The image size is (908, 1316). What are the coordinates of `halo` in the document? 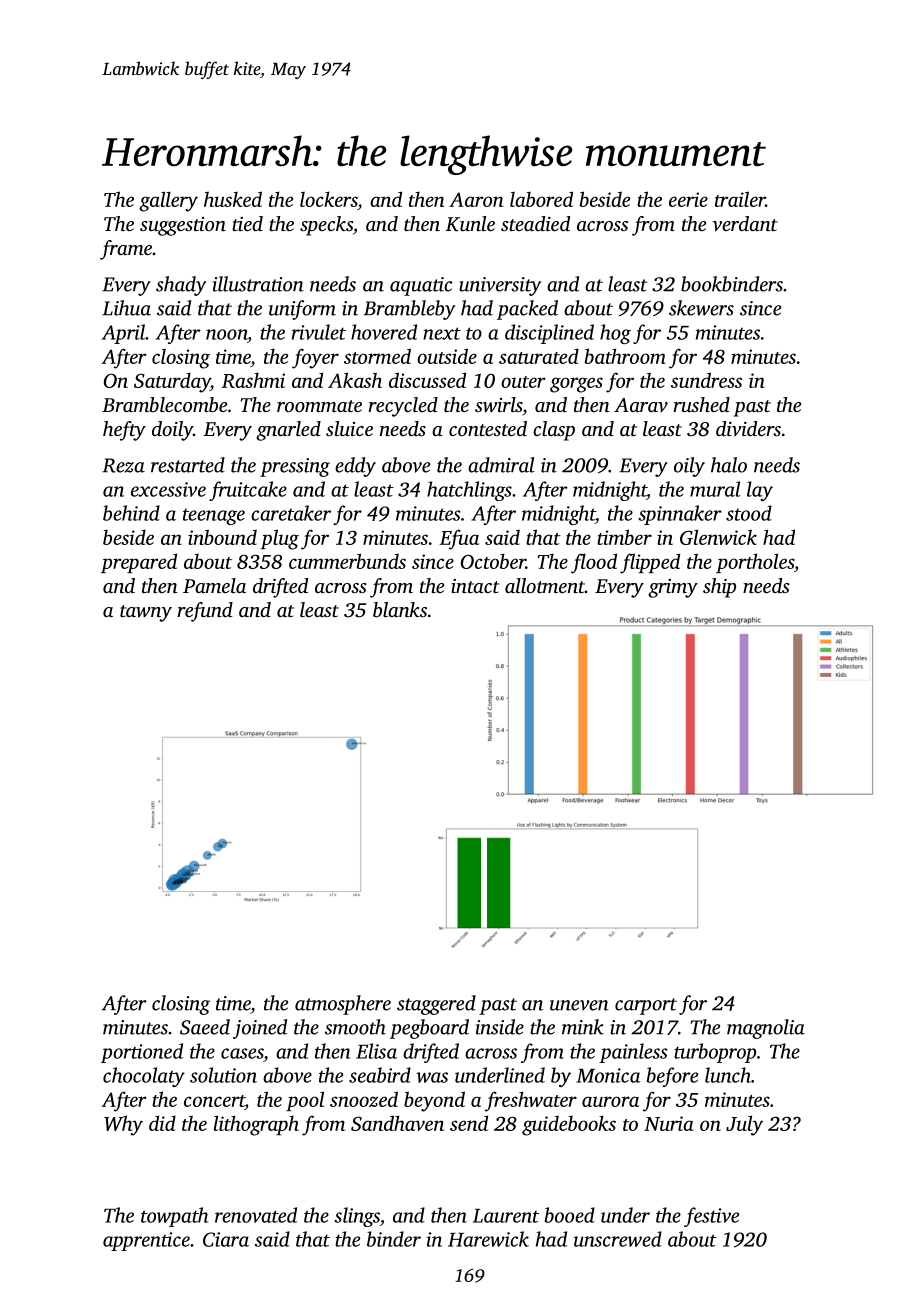 It's located at (729, 465).
